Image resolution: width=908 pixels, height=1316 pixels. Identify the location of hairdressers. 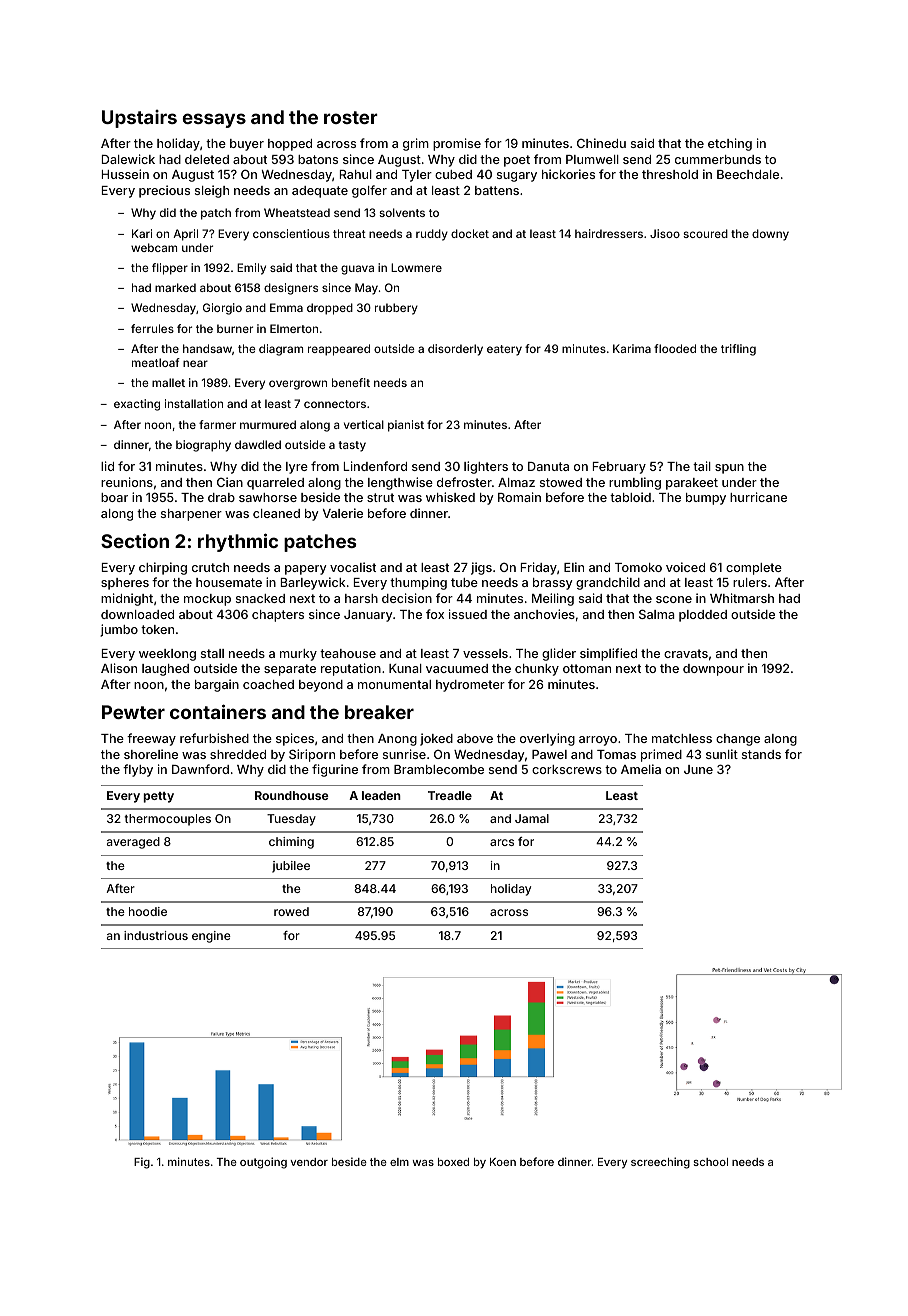
(609, 233).
